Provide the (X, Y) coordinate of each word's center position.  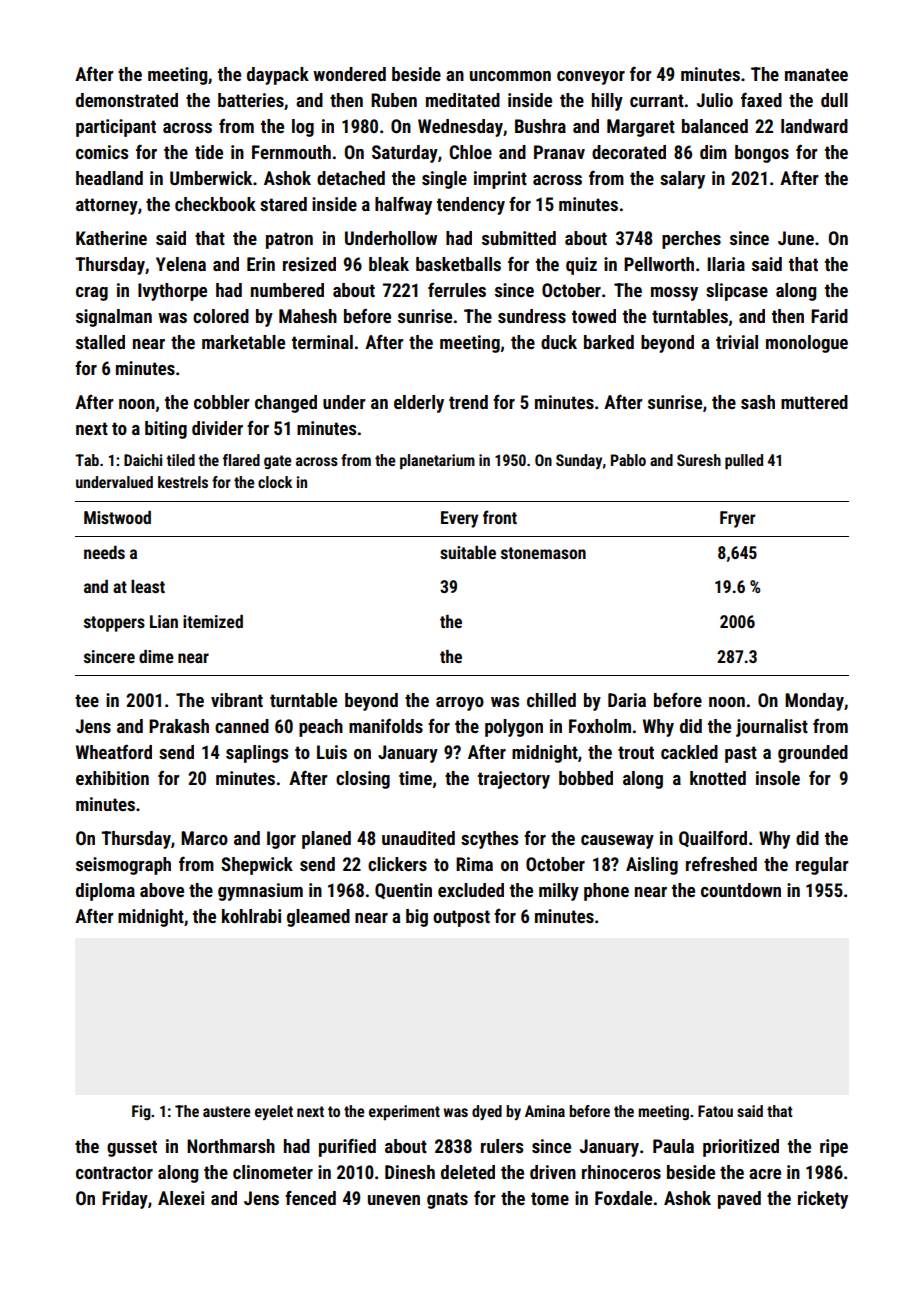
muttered (814, 402)
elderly (419, 404)
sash (758, 402)
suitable (468, 552)
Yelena (181, 264)
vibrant (237, 700)
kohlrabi (251, 916)
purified (347, 1147)
